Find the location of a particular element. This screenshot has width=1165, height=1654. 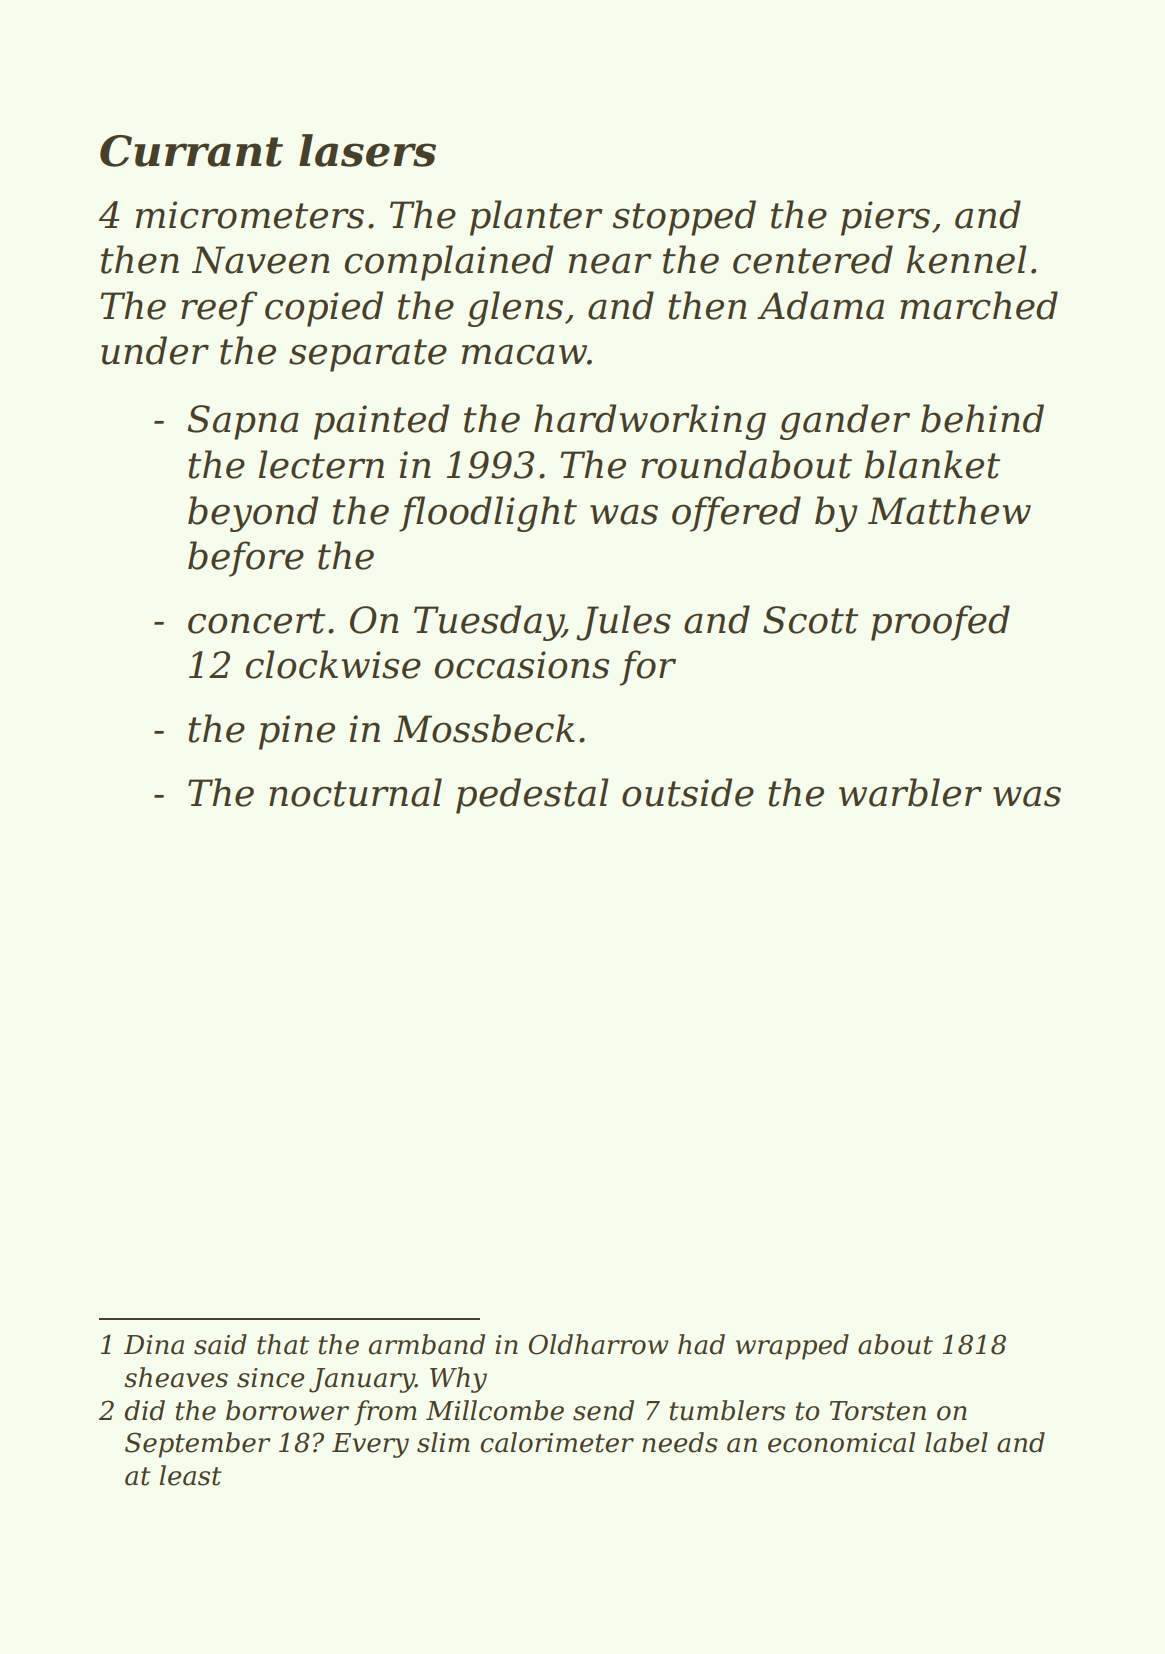

pine is located at coordinates (297, 732).
